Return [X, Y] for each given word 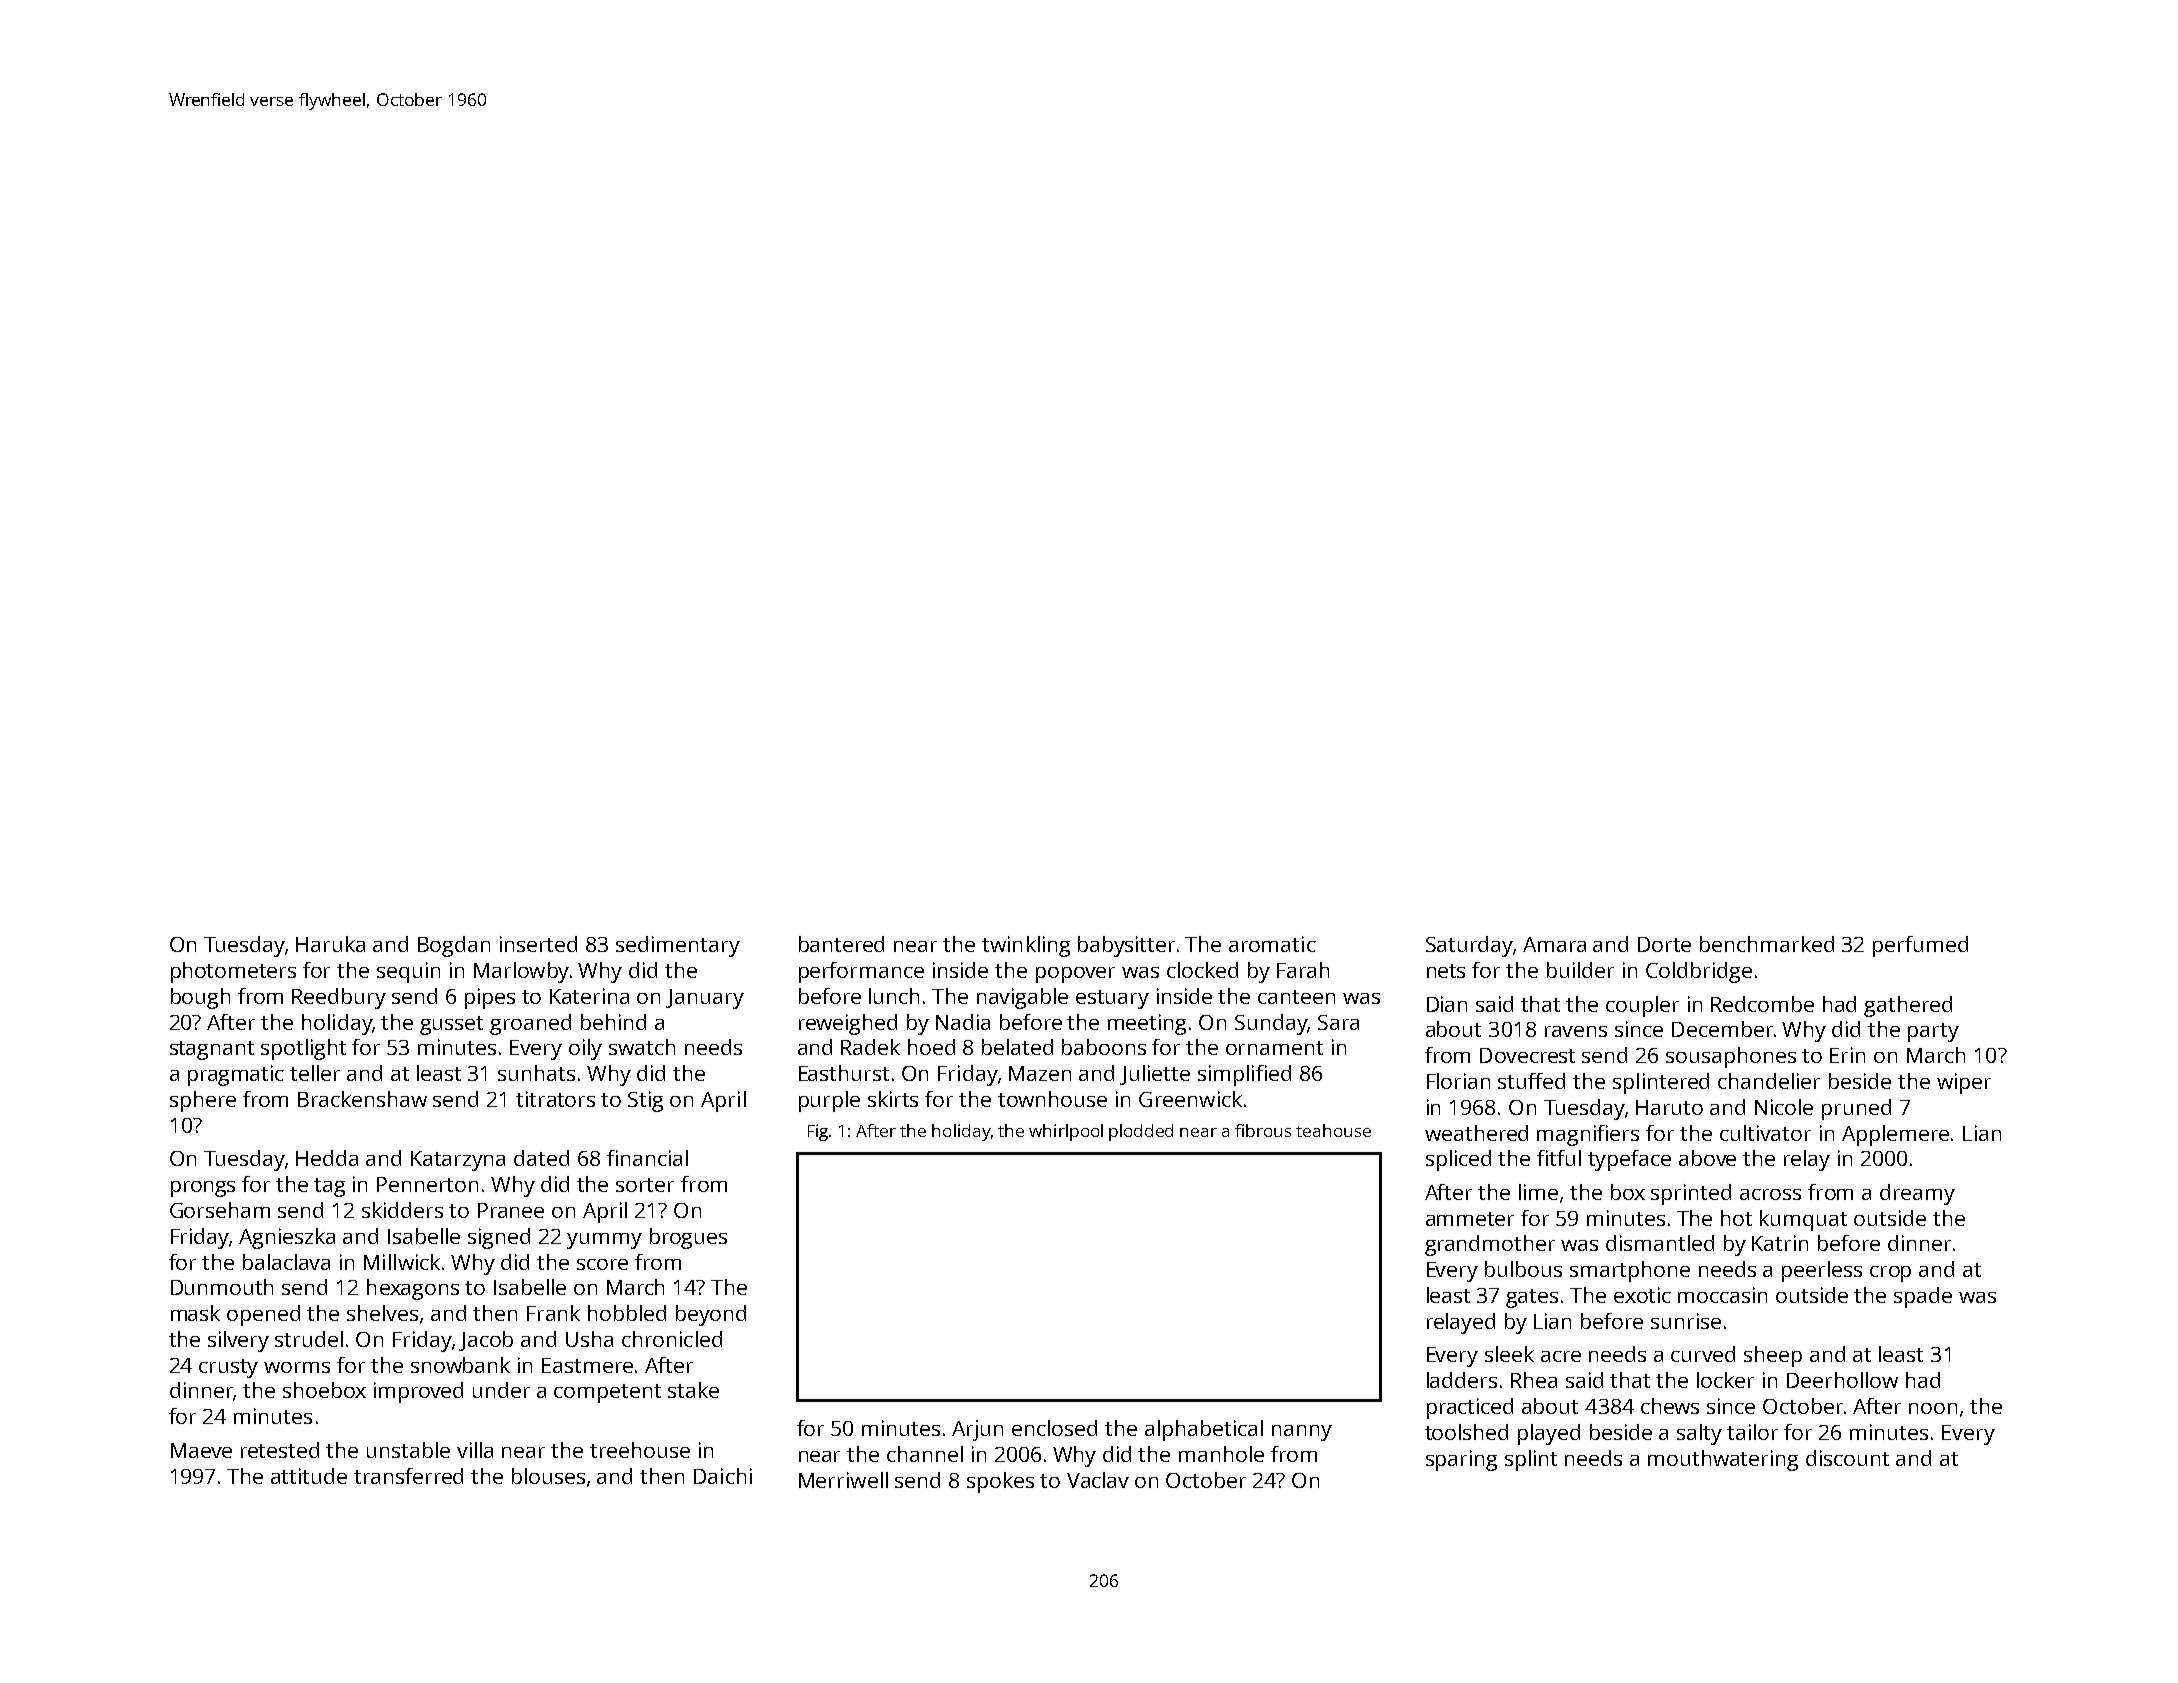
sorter [645, 1185]
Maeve [201, 1450]
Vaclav [1098, 1480]
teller [315, 1073]
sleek [1509, 1354]
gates [1532, 1298]
